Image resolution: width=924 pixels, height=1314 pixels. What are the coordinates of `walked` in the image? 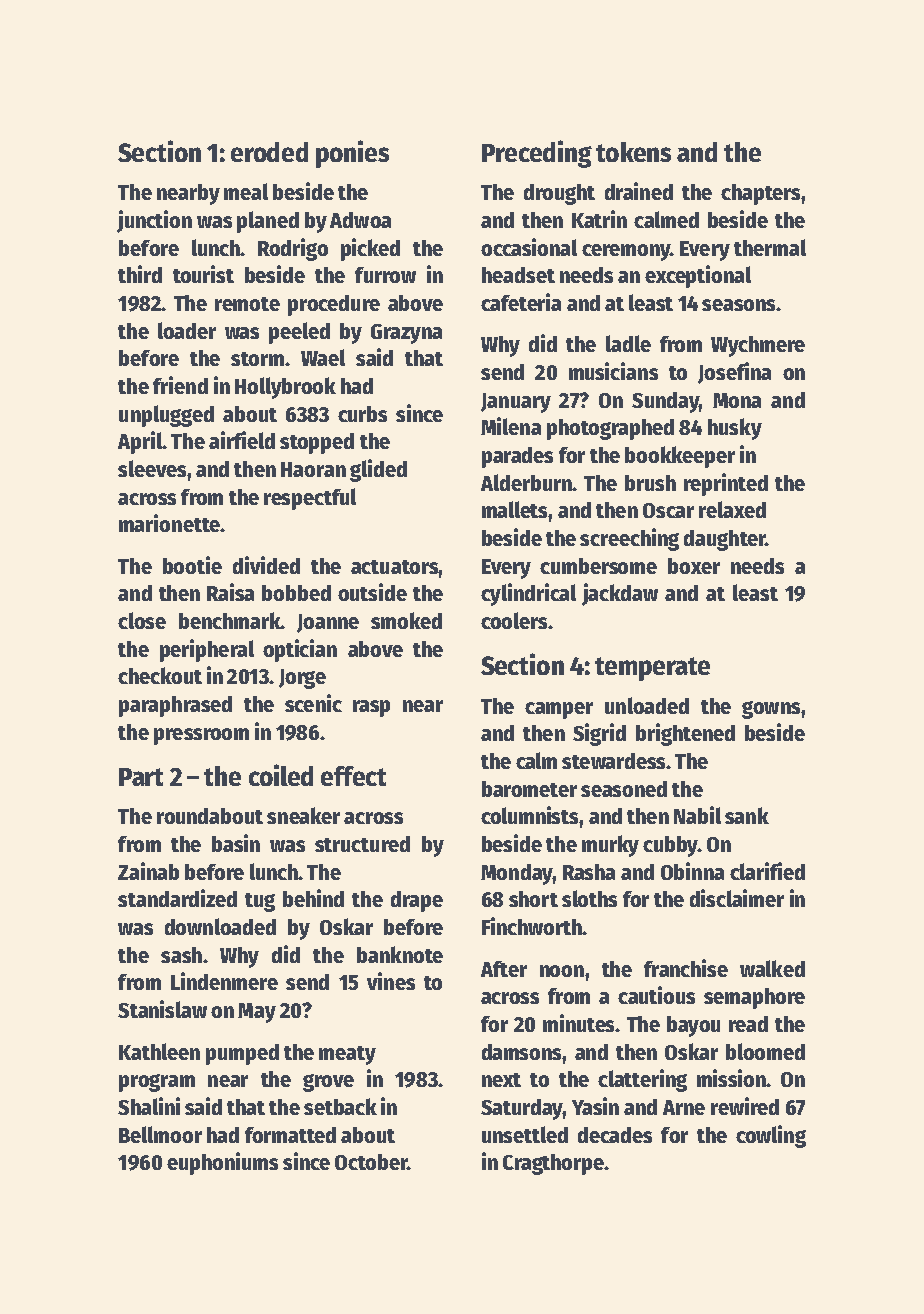 It's located at (772, 968).
